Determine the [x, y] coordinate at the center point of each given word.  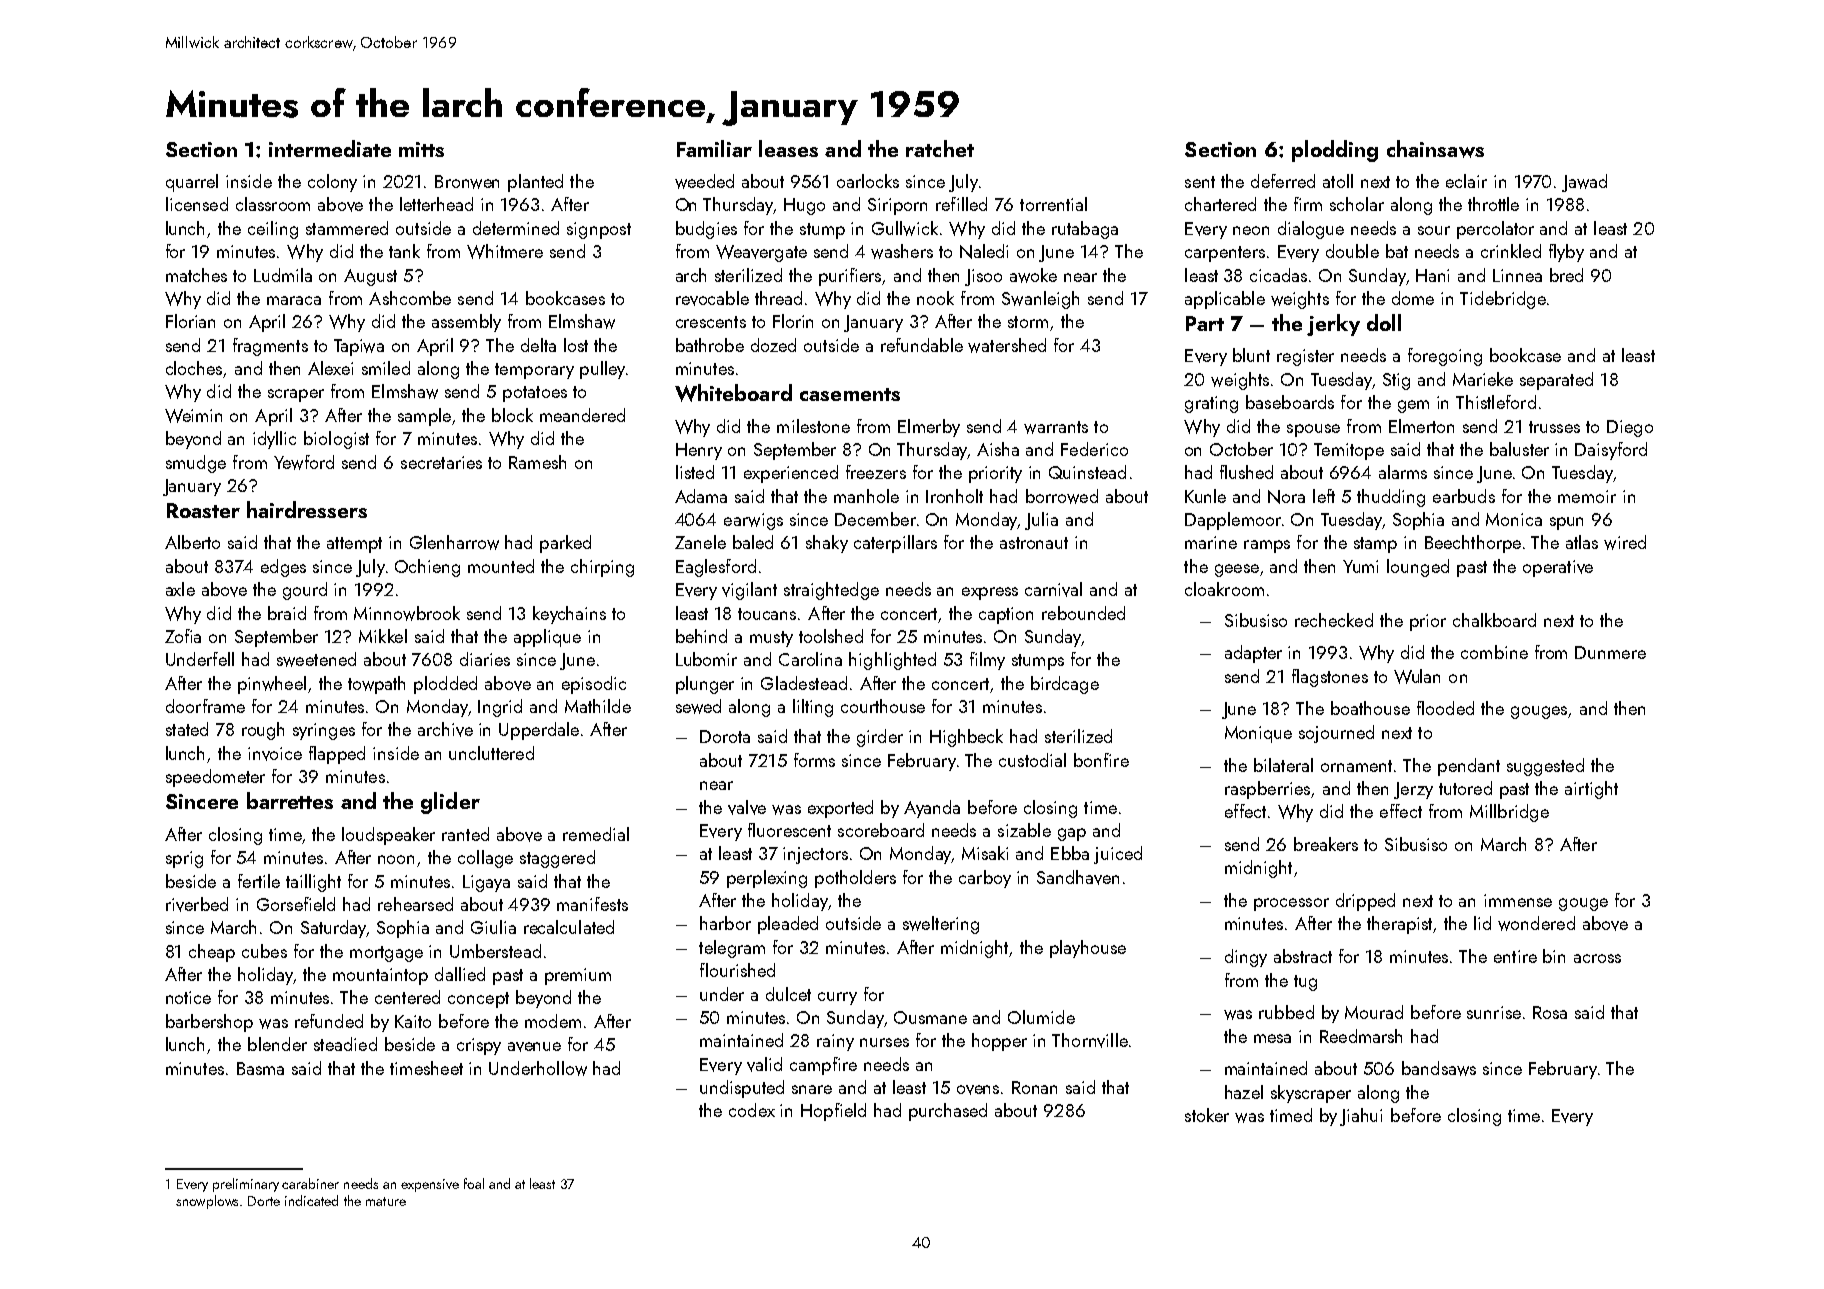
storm [1028, 322]
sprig [184, 859]
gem [1413, 406]
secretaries [441, 462]
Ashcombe [410, 298]
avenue [534, 1047]
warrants [1056, 427]
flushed [1246, 472]
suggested [1545, 767]
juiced [1118, 855]
